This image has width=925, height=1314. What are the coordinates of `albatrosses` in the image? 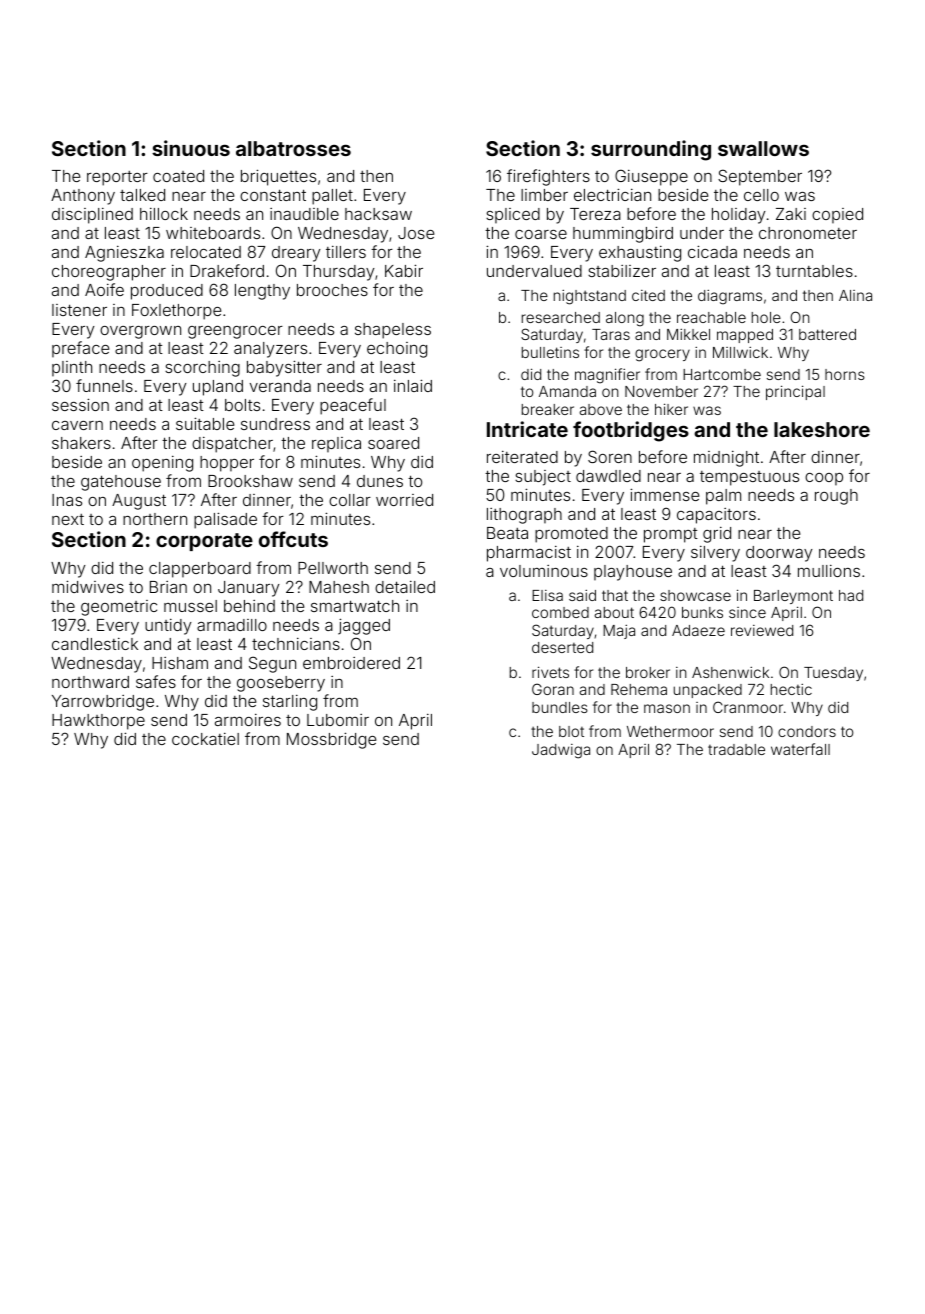 It's located at (293, 148).
